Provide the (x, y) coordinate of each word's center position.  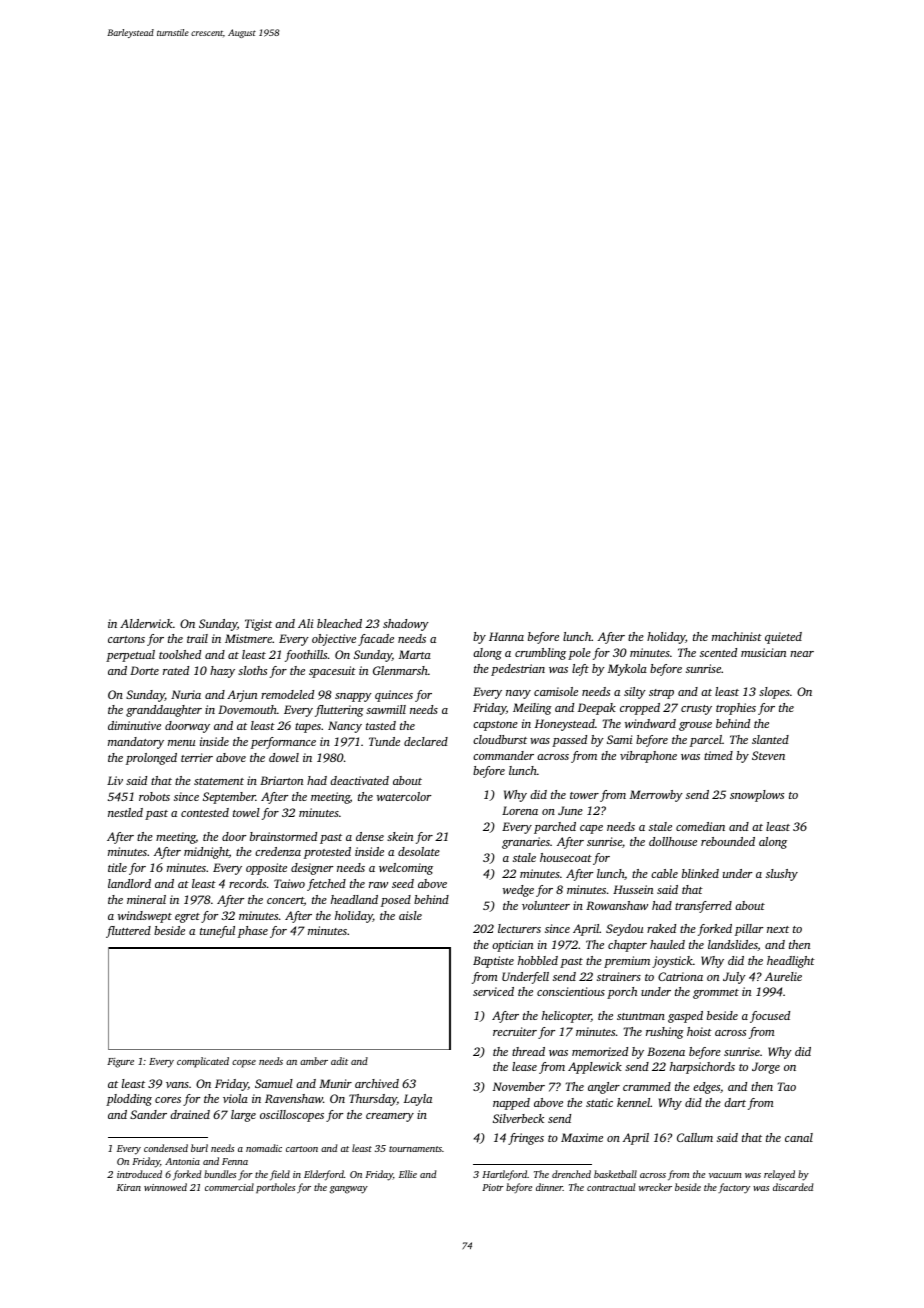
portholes (275, 1188)
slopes (774, 693)
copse (244, 1064)
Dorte (144, 670)
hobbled (538, 960)
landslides (733, 945)
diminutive (134, 725)
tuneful (217, 932)
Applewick (595, 1068)
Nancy (345, 727)
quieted (783, 638)
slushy (782, 875)
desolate (419, 851)
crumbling (540, 654)
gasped (685, 1017)
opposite (266, 869)
